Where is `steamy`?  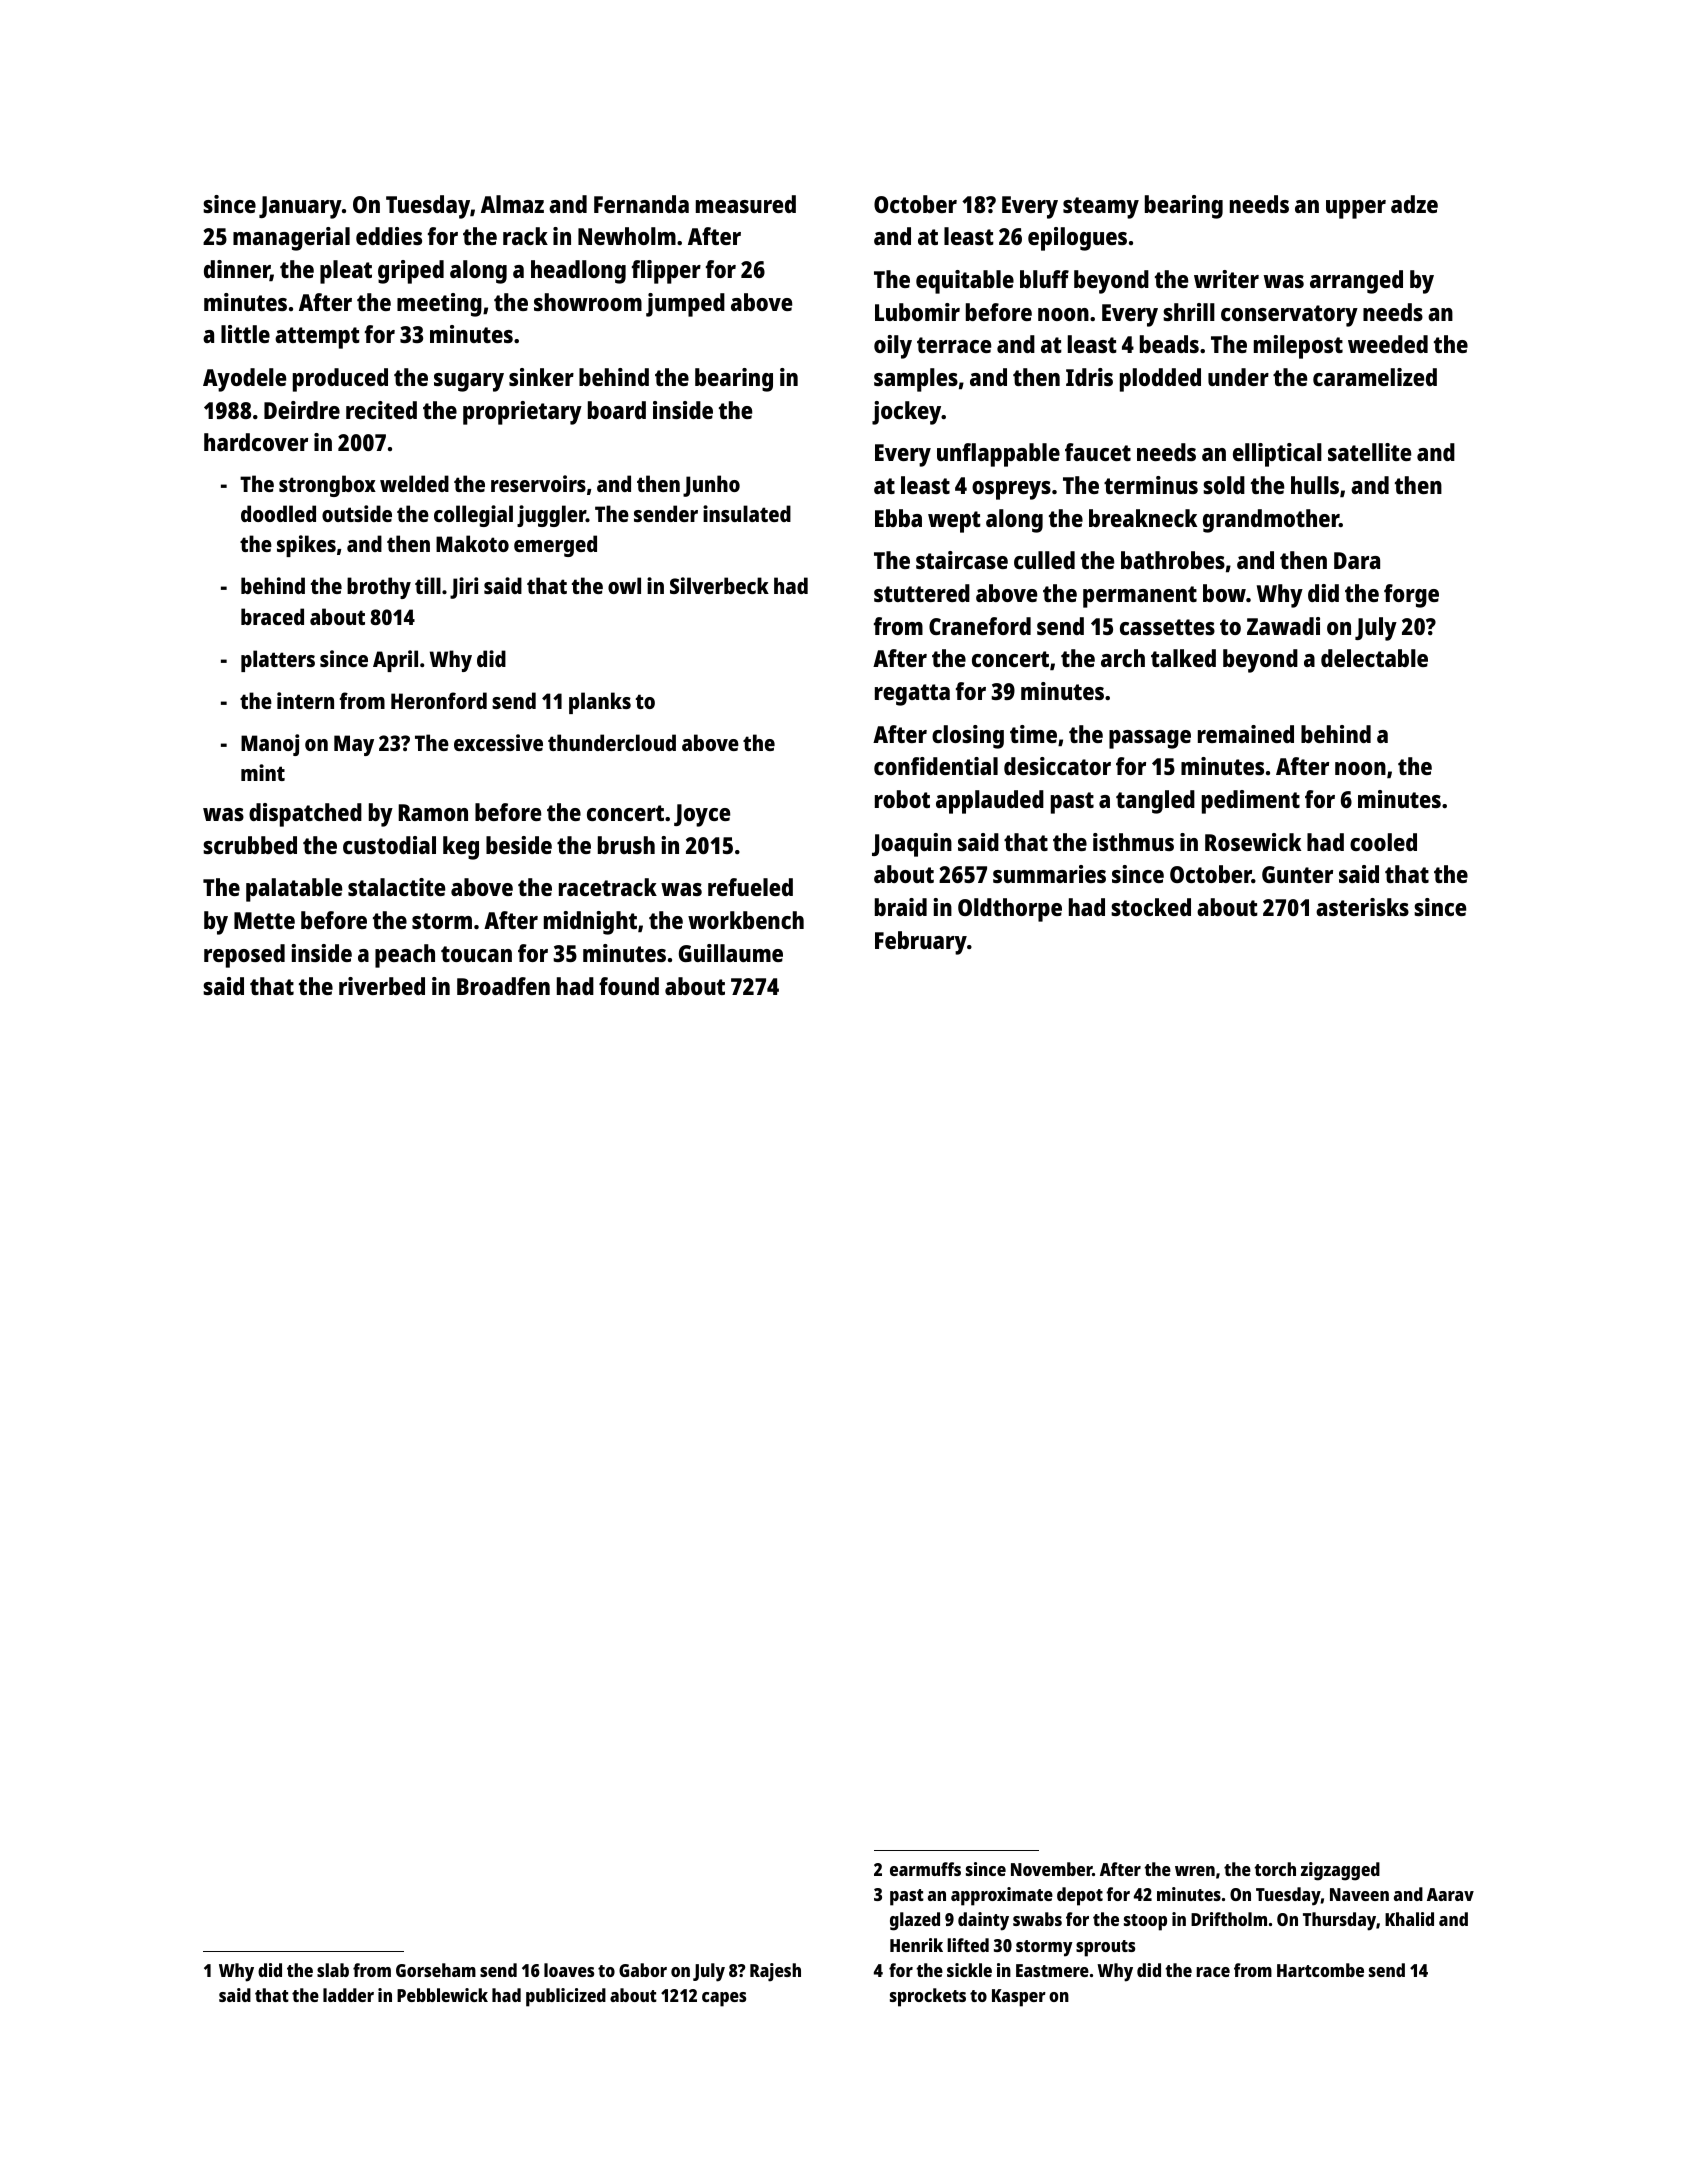
steamy is located at coordinates (1101, 208).
